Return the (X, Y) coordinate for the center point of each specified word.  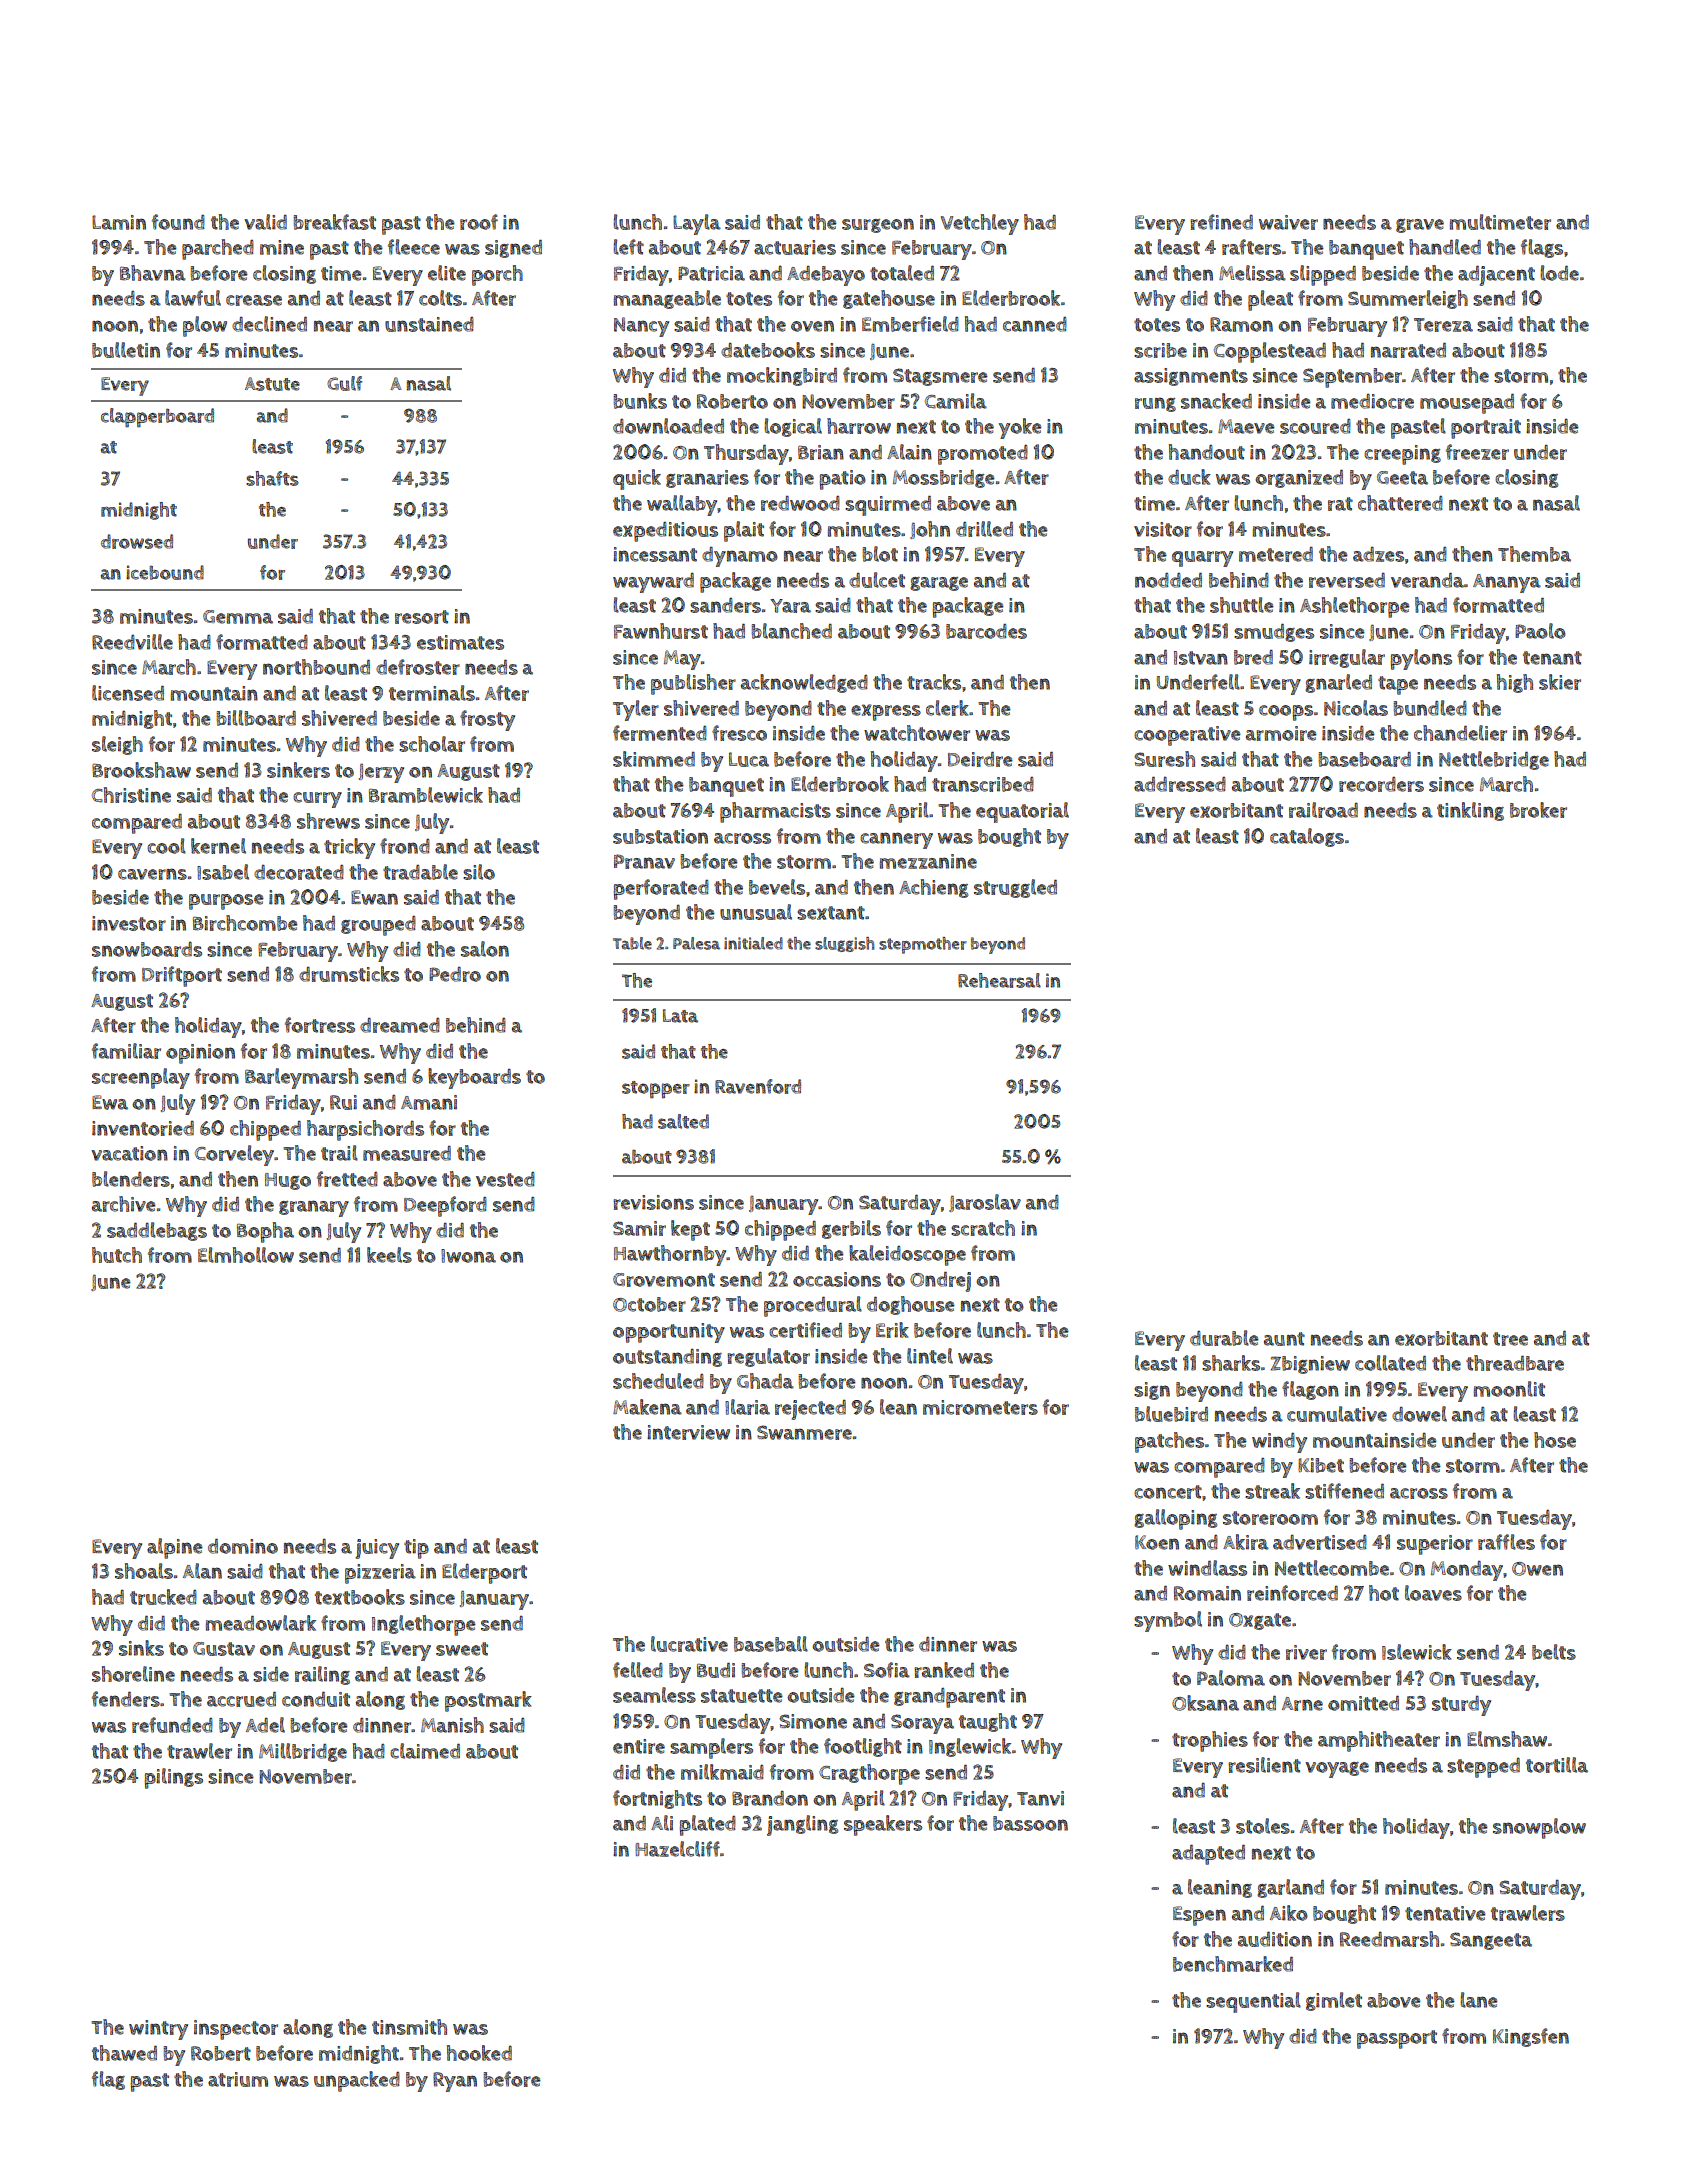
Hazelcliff (677, 1849)
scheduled (658, 1381)
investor (129, 923)
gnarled (1338, 683)
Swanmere (804, 1432)
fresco (739, 733)
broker (1538, 810)
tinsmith (409, 2027)
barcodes (986, 631)
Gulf (344, 383)
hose (1555, 1440)
